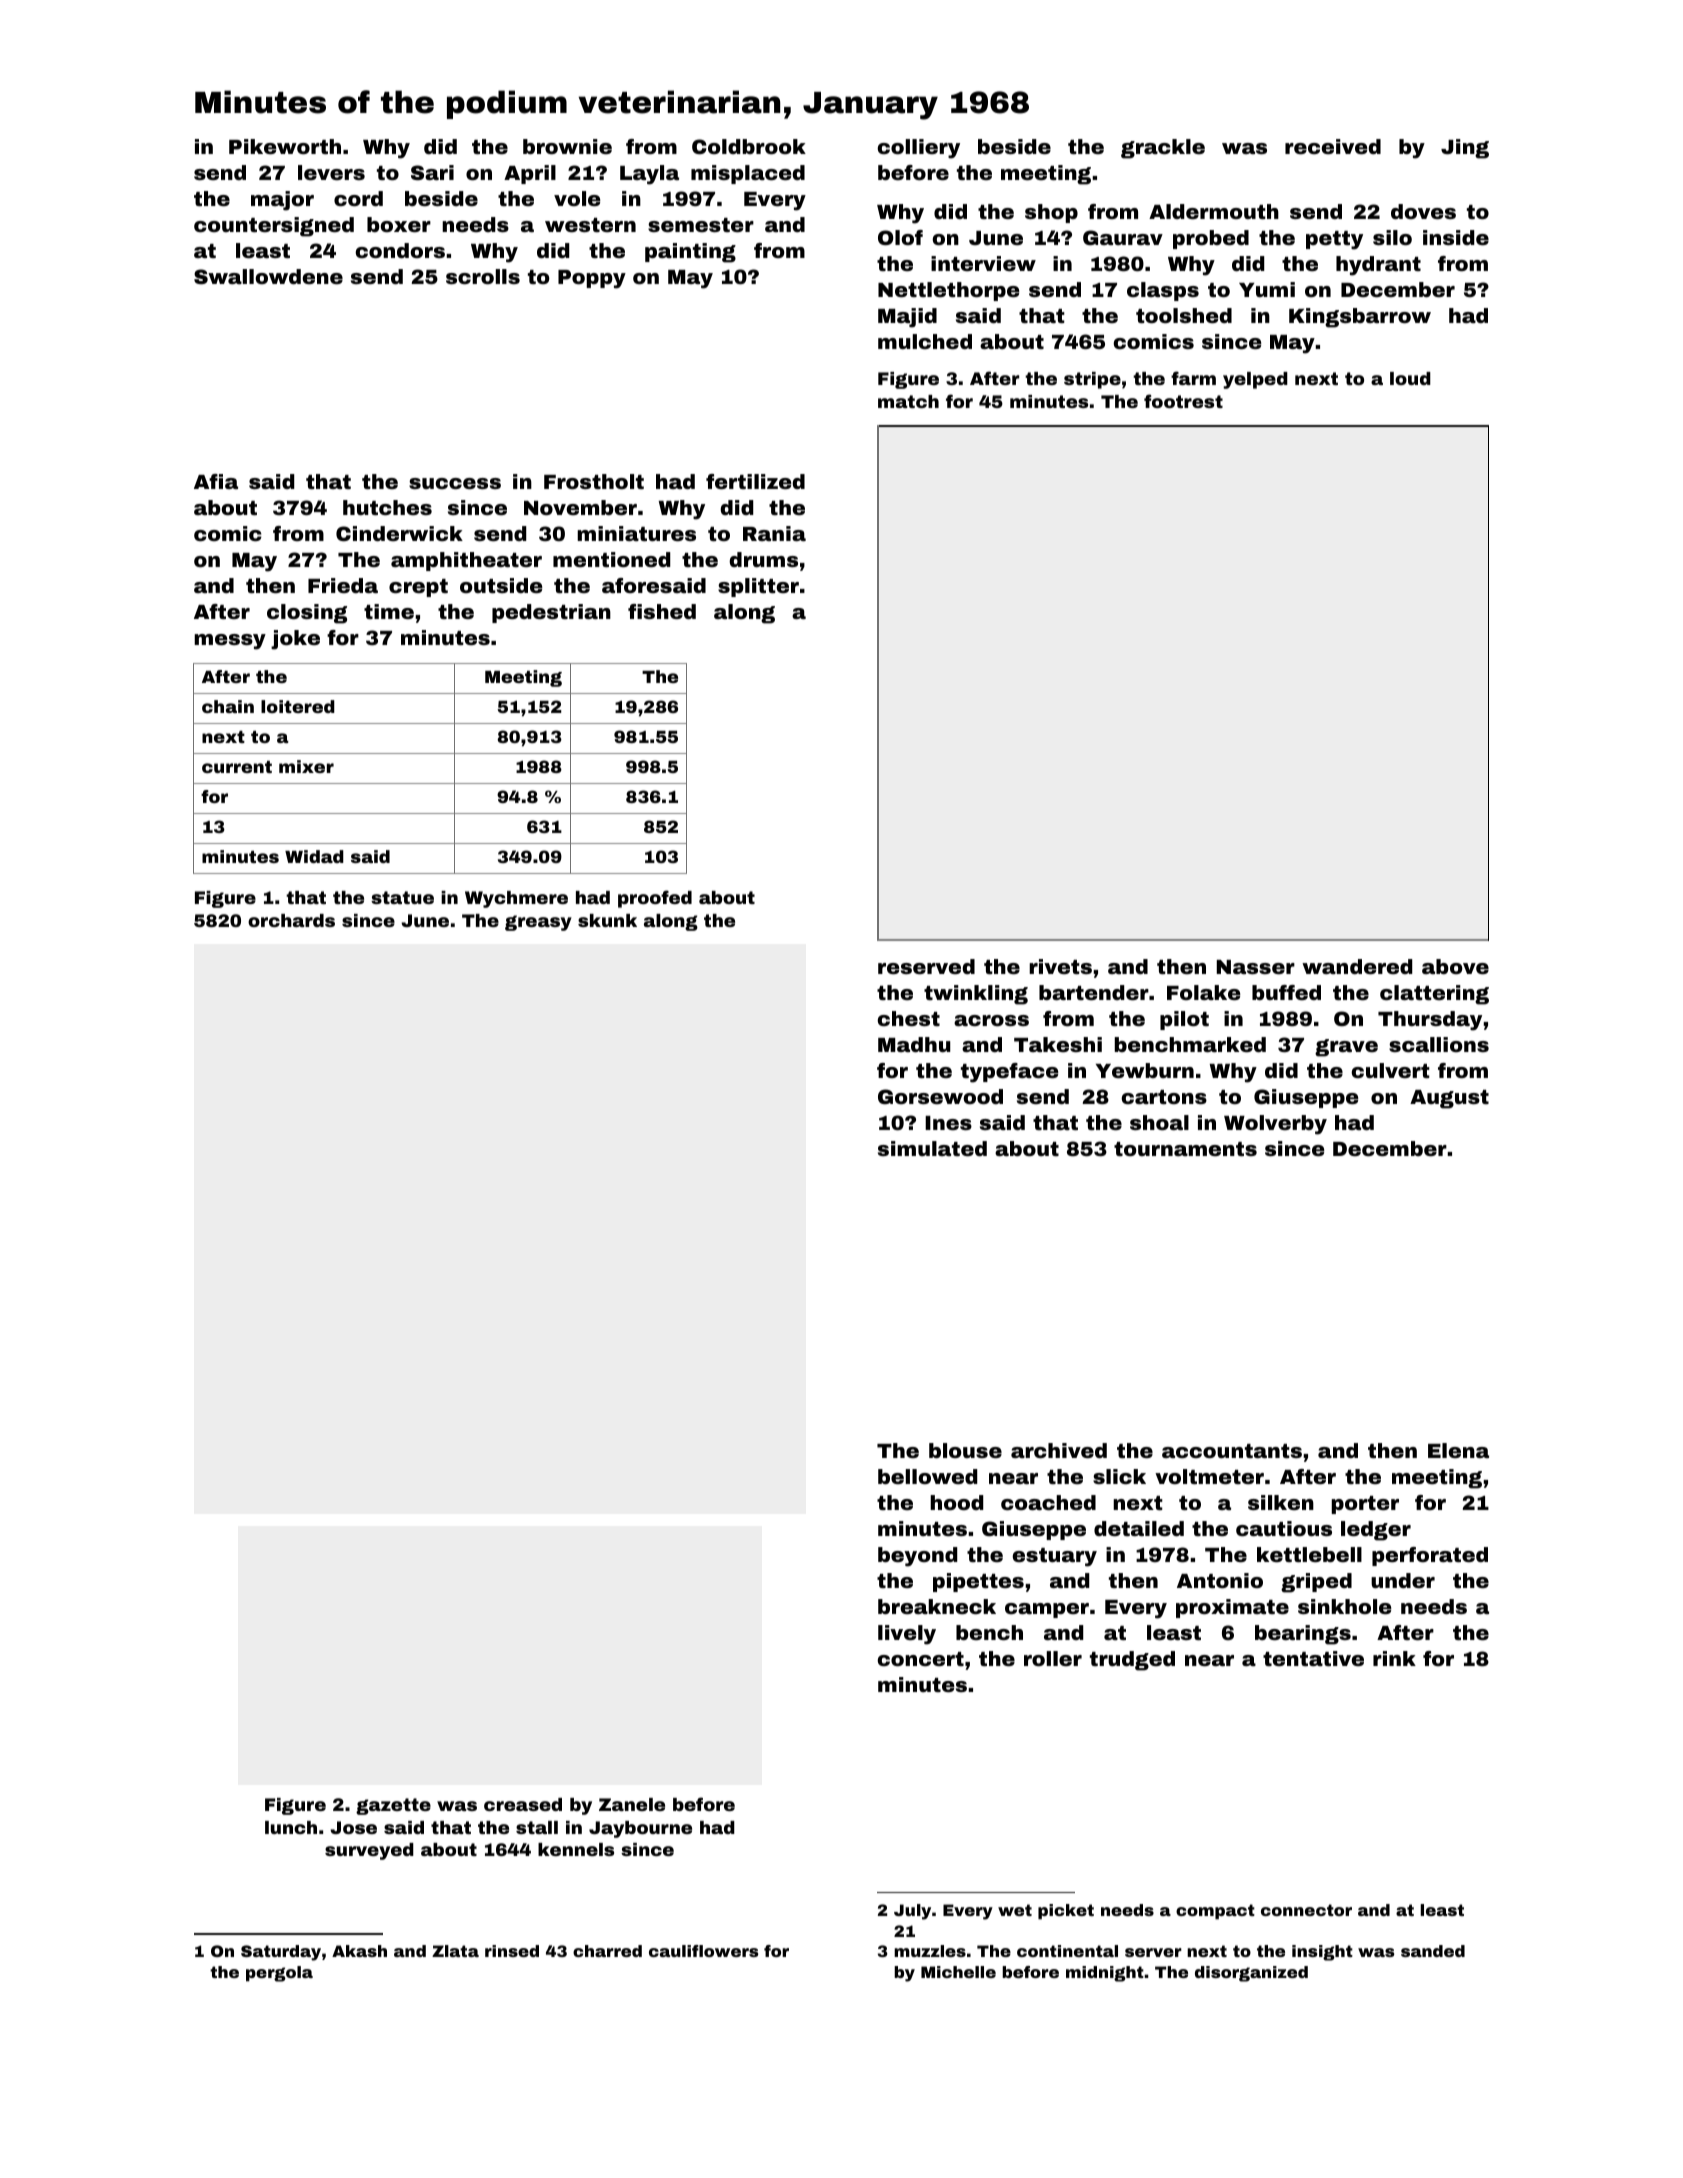  I want to click on grackle, so click(1163, 149).
